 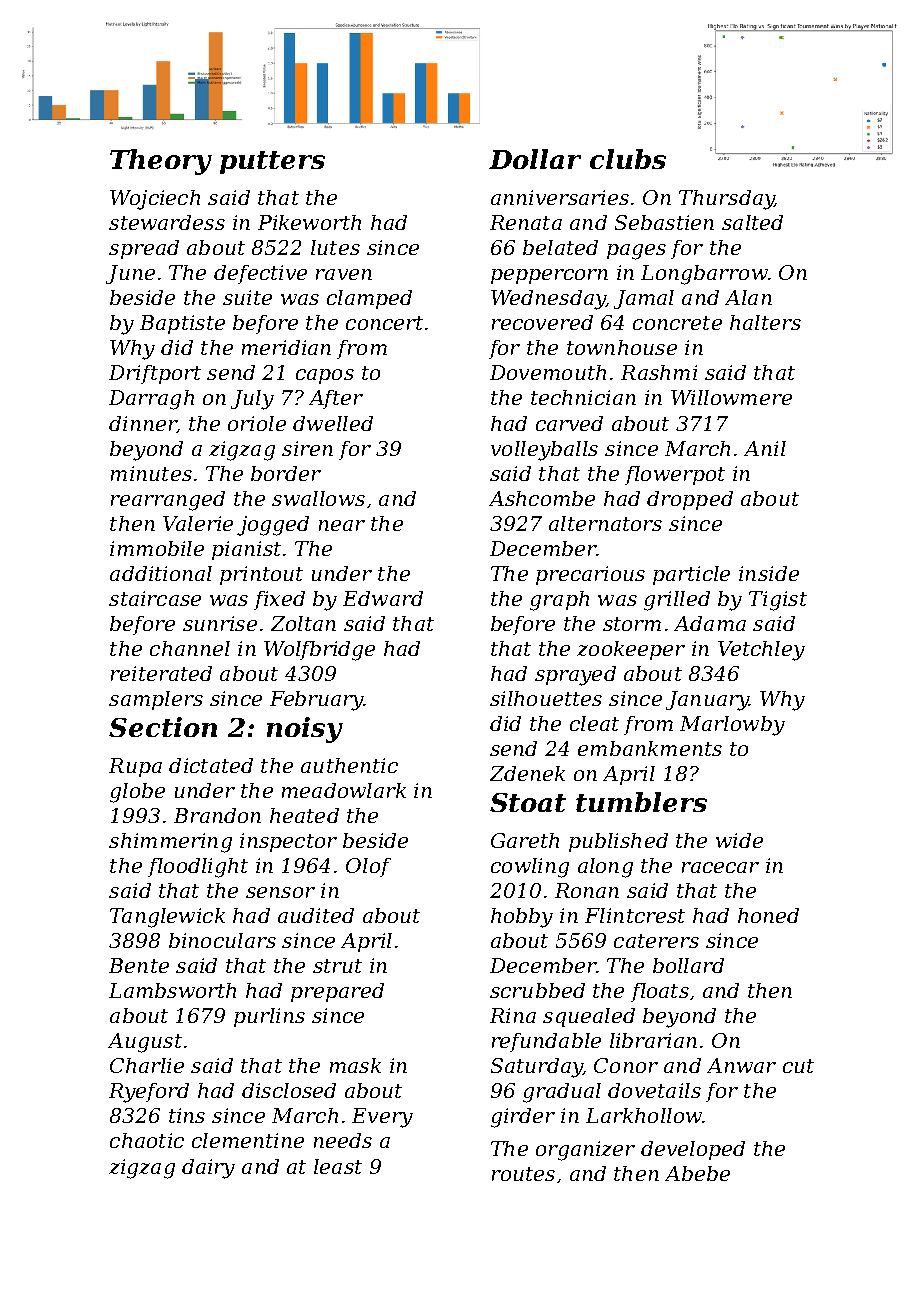 I want to click on inside, so click(x=769, y=573).
